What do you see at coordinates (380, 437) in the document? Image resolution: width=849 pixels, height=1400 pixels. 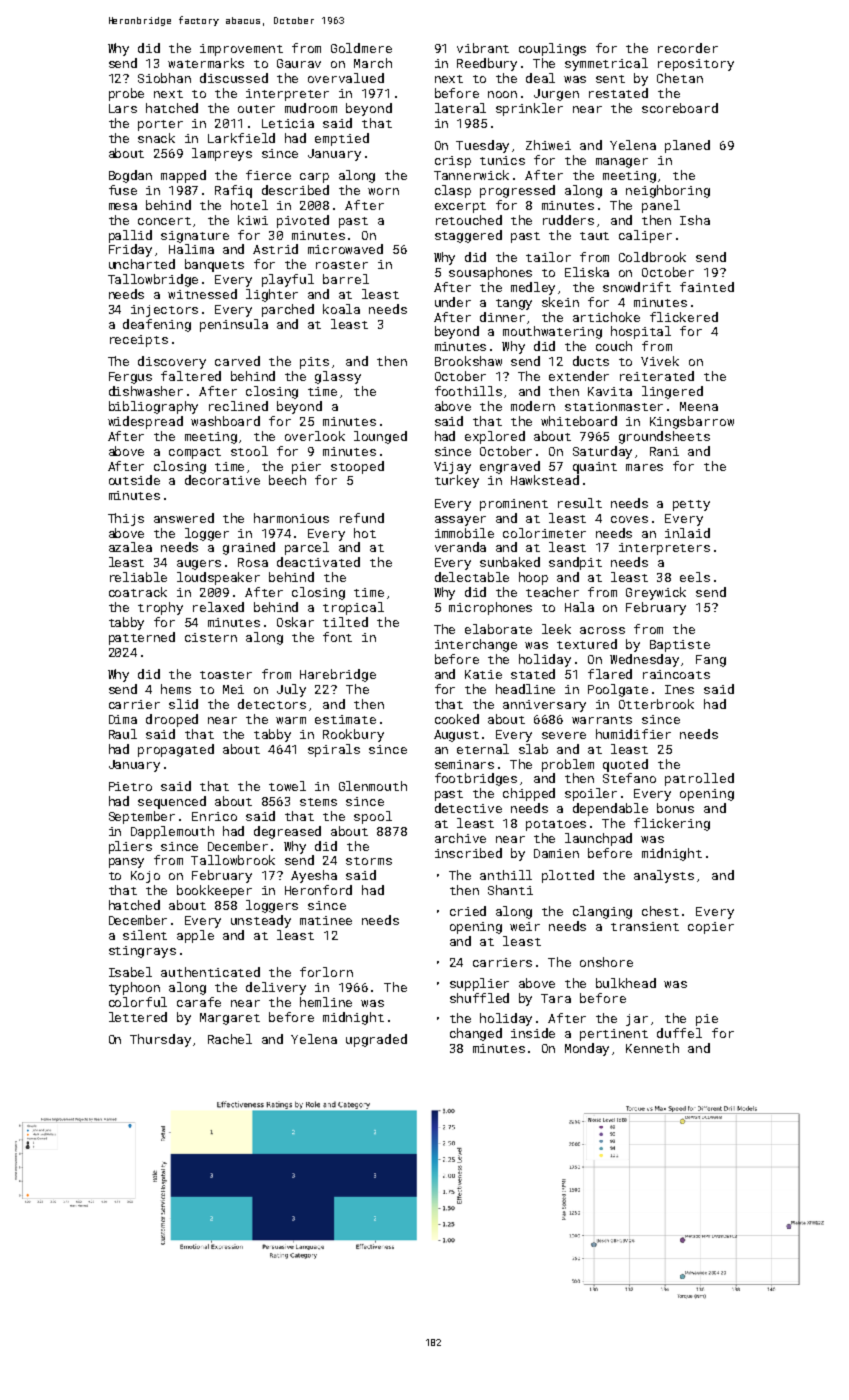 I see `lounged` at bounding box center [380, 437].
